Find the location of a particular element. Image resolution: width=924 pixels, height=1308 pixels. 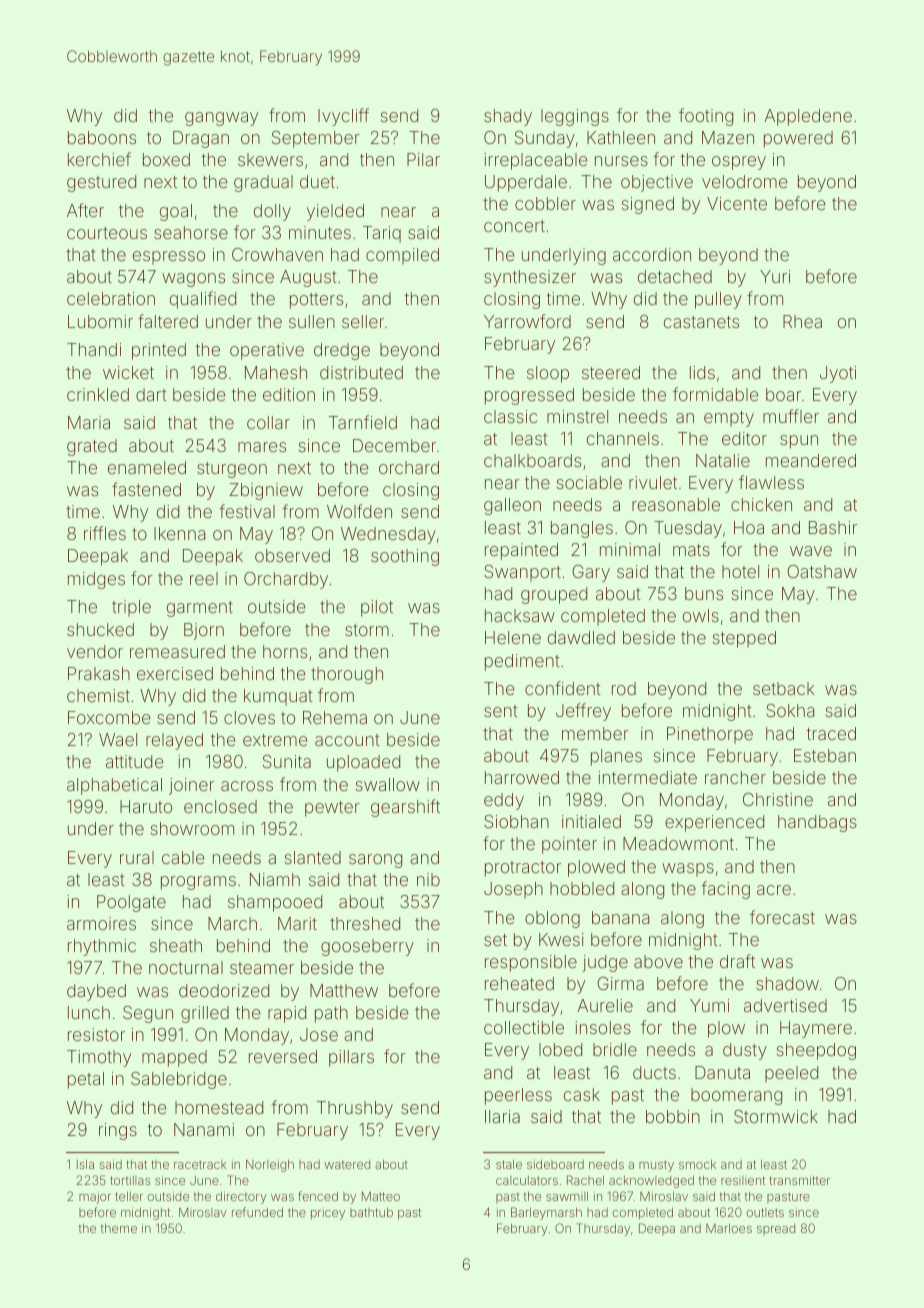

Rhea is located at coordinates (802, 321).
